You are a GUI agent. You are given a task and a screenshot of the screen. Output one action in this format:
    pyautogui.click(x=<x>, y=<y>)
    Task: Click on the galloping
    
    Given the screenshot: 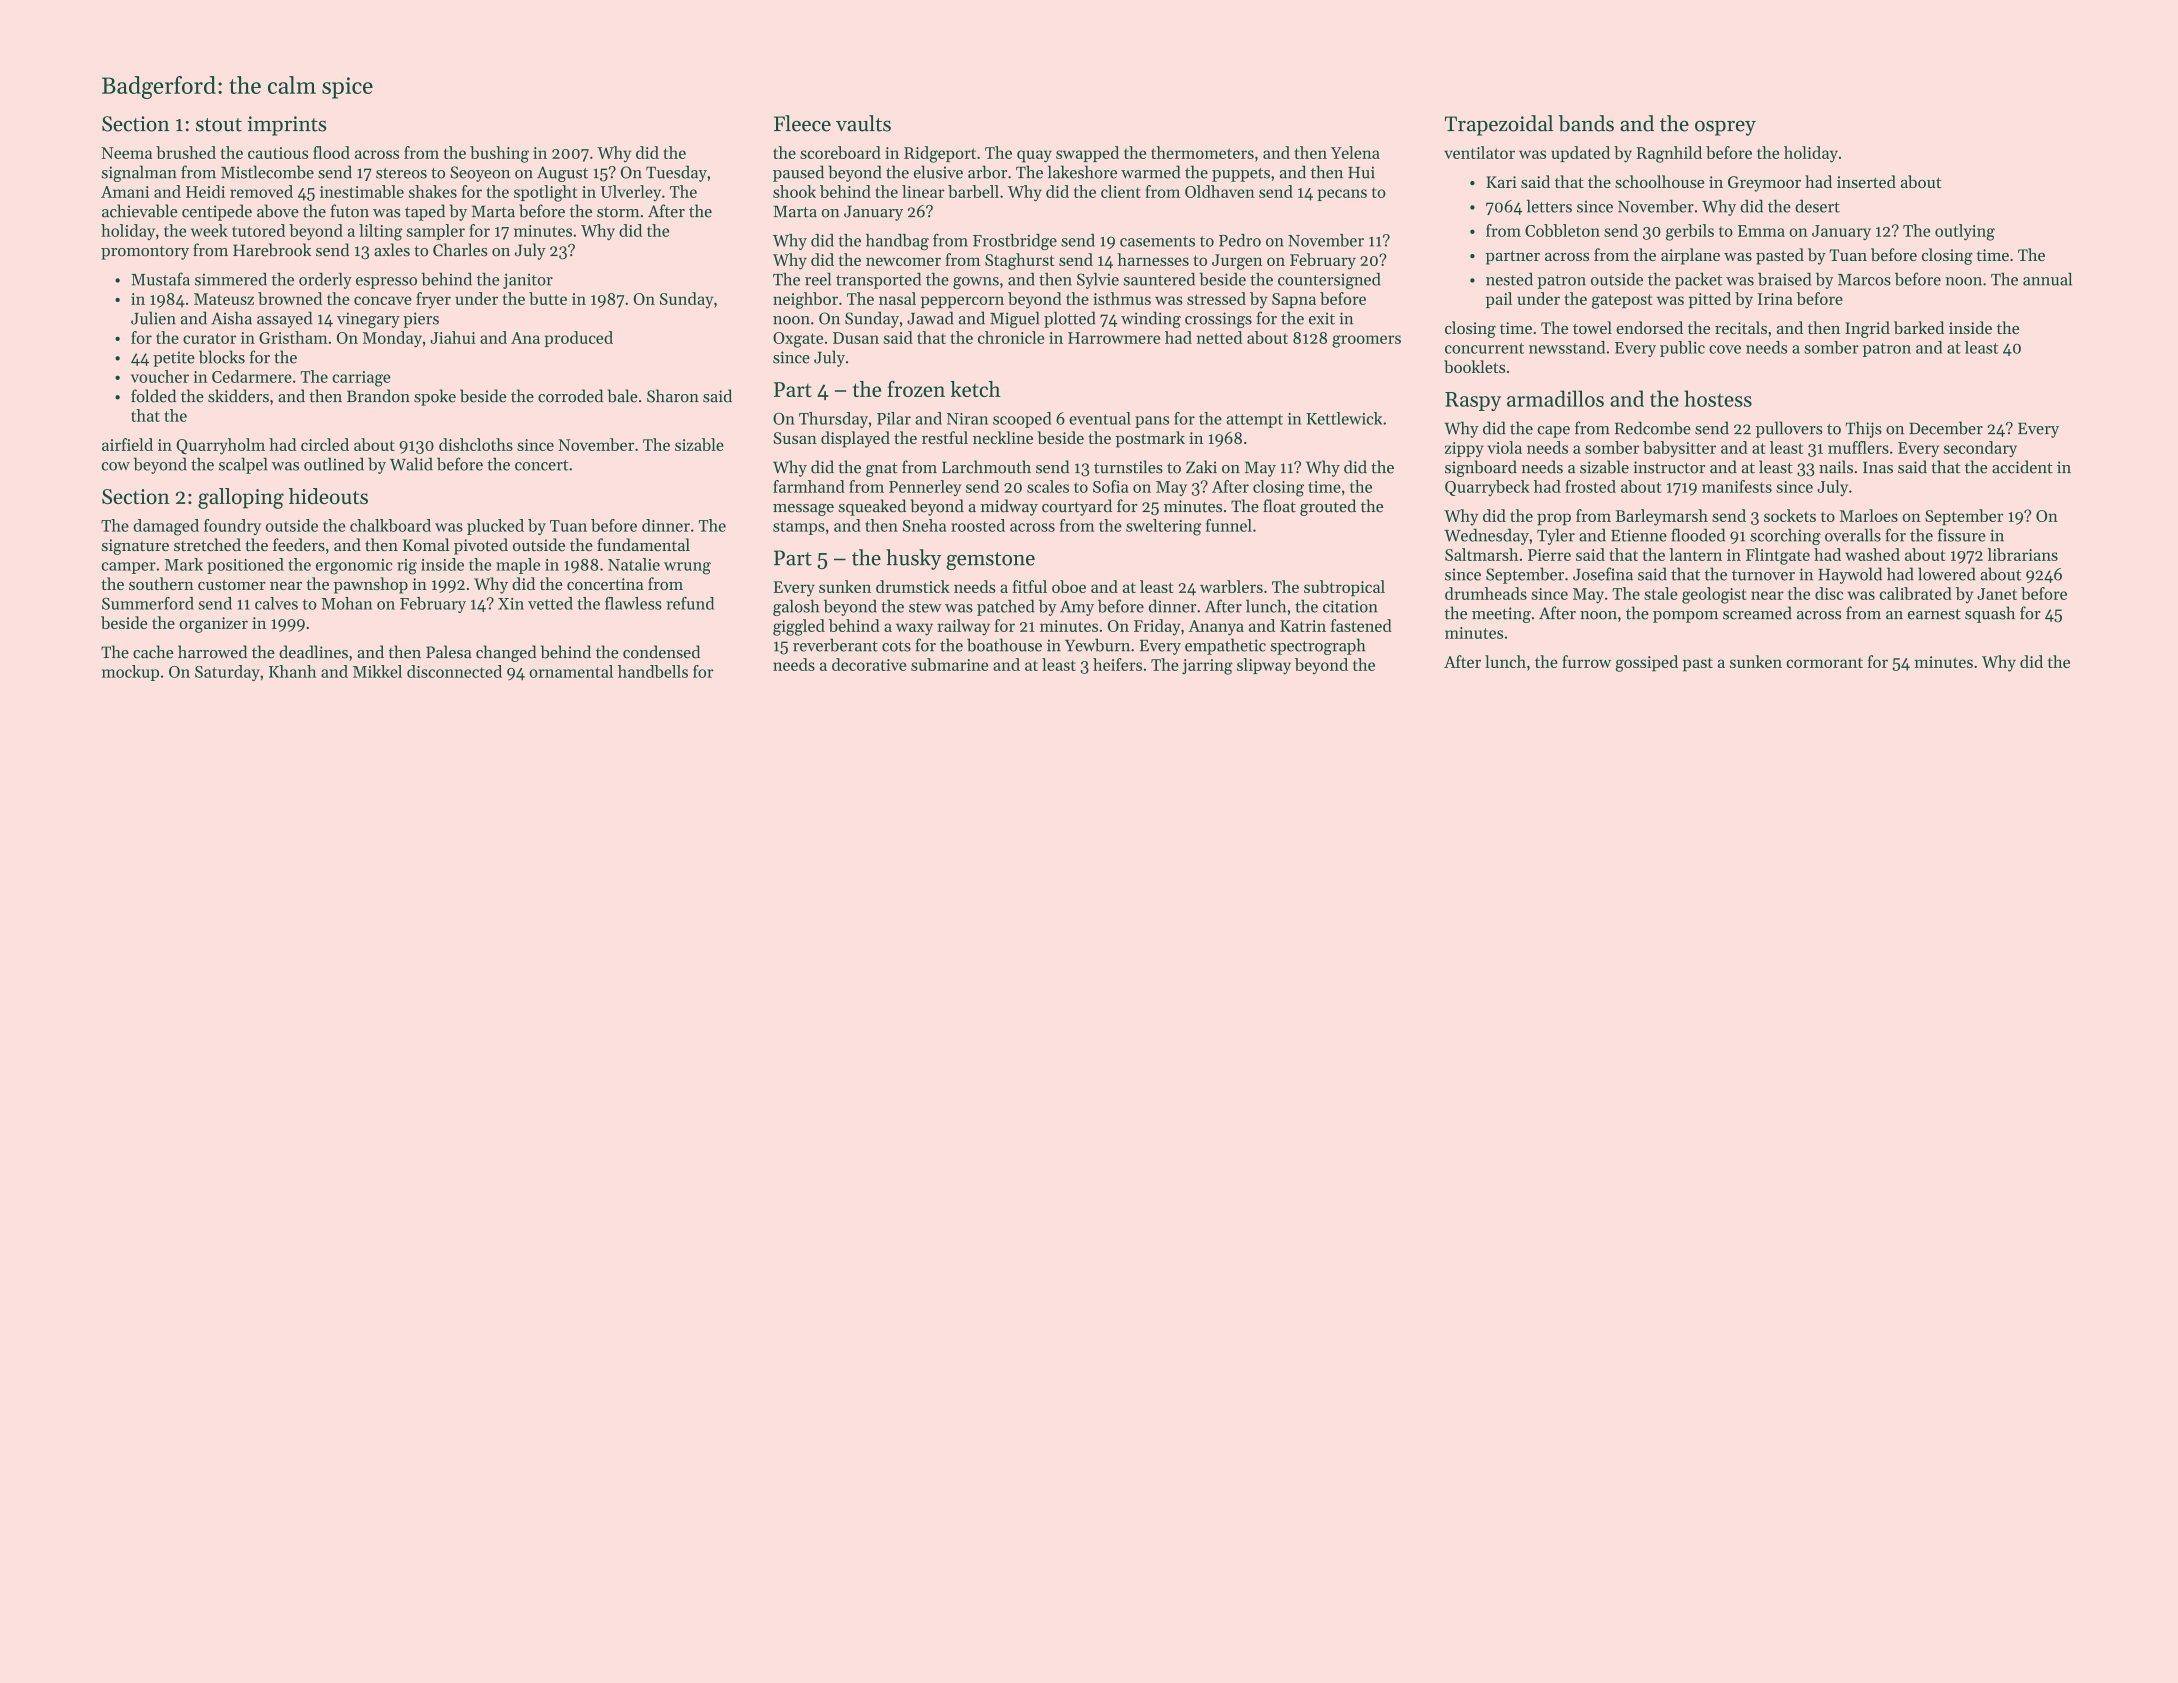 What is the action you would take?
    pyautogui.click(x=241, y=498)
